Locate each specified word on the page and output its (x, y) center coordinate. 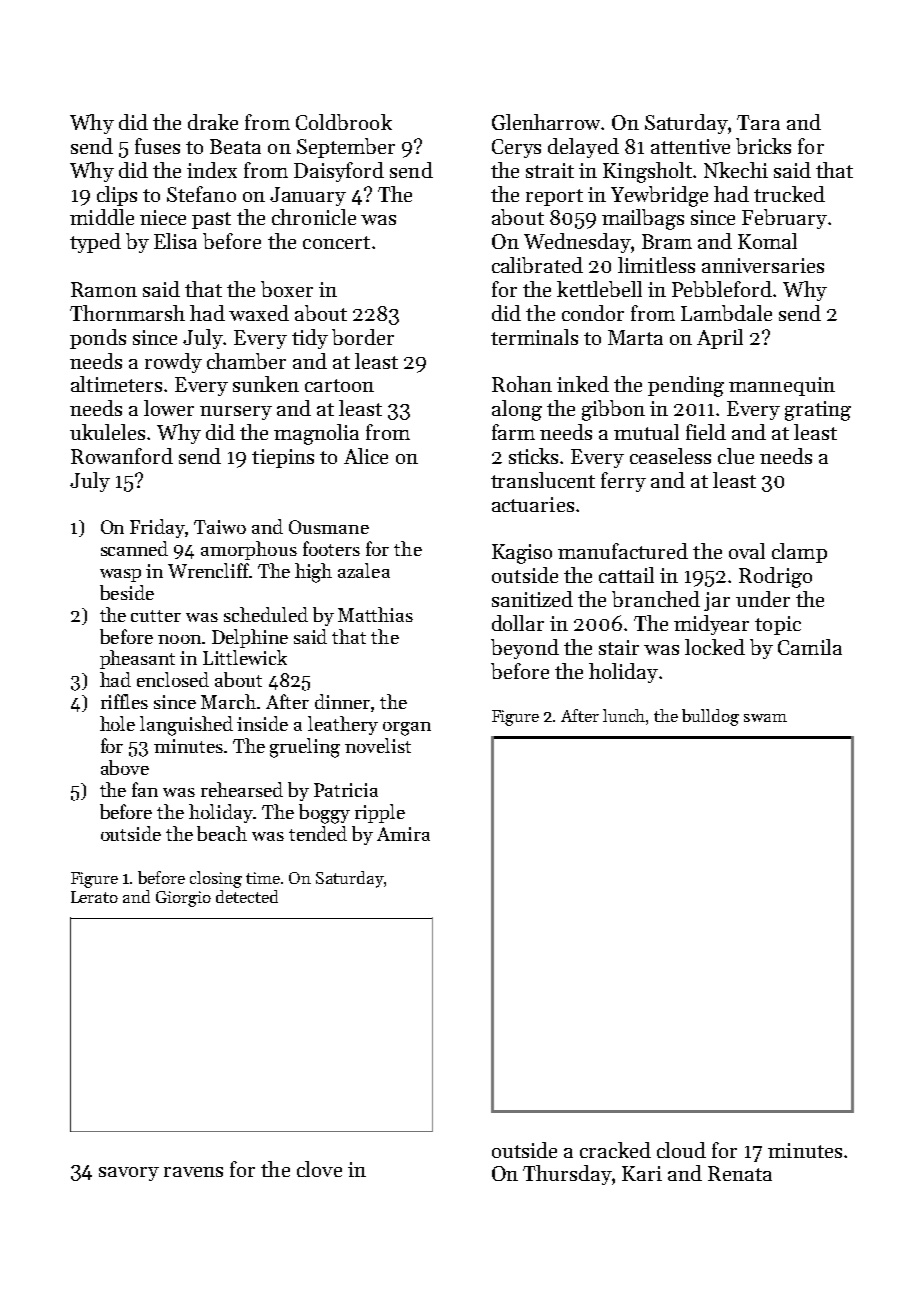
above (125, 767)
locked (715, 647)
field (706, 432)
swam (765, 718)
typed (95, 243)
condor (593, 313)
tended (318, 833)
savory (129, 1174)
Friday (158, 528)
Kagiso (522, 554)
